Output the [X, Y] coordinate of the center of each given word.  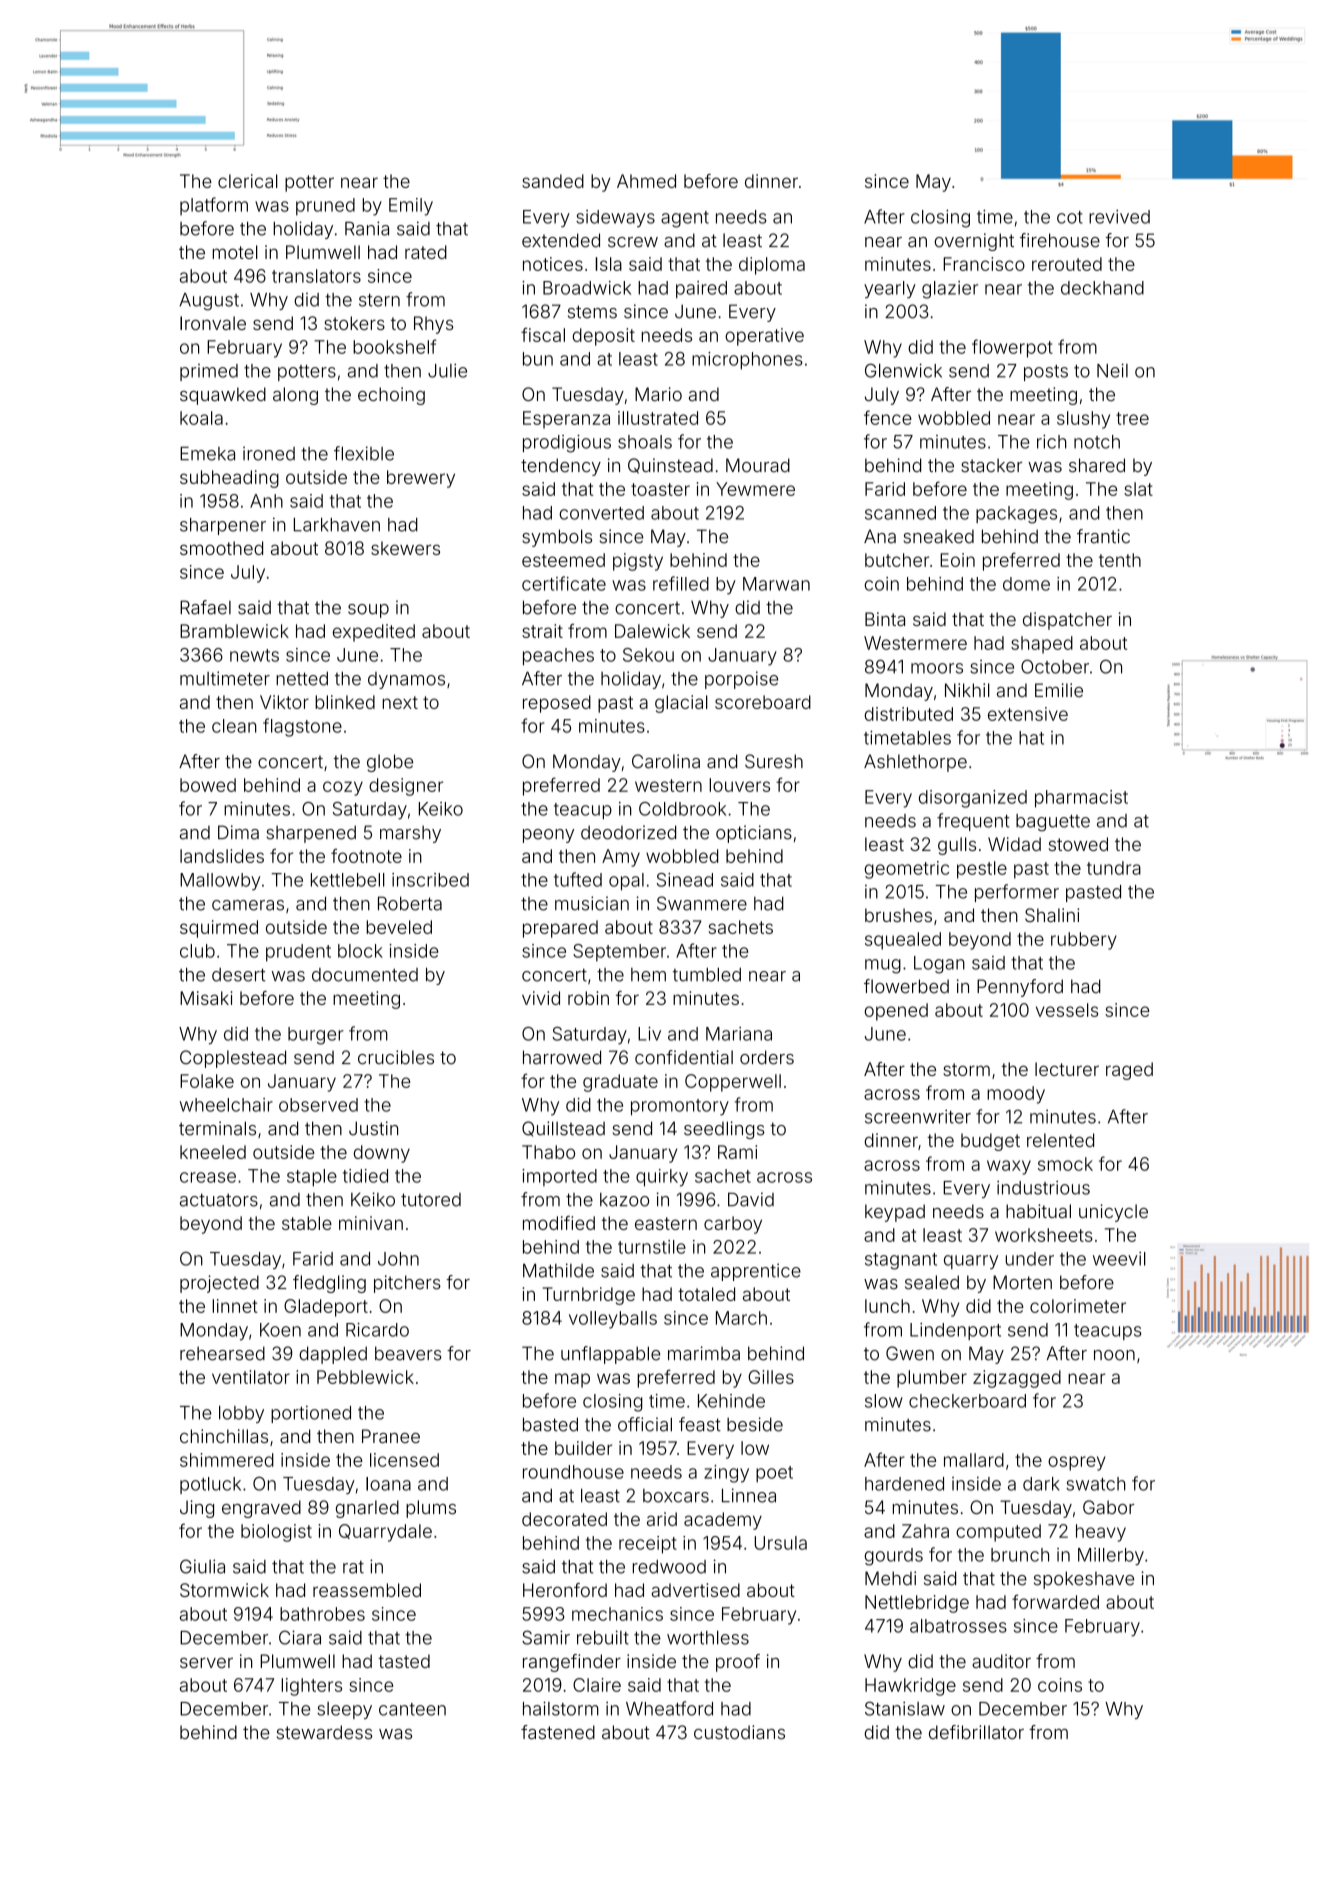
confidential [684, 1057]
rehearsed [222, 1353]
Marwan [776, 584]
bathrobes [322, 1614]
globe [390, 763]
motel [235, 252]
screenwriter [918, 1116]
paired [701, 289]
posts [1046, 373]
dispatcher [1067, 621]
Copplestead [233, 1059]
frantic [1103, 536]
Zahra [925, 1531]
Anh [266, 501]
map [572, 1380]
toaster [660, 489]
